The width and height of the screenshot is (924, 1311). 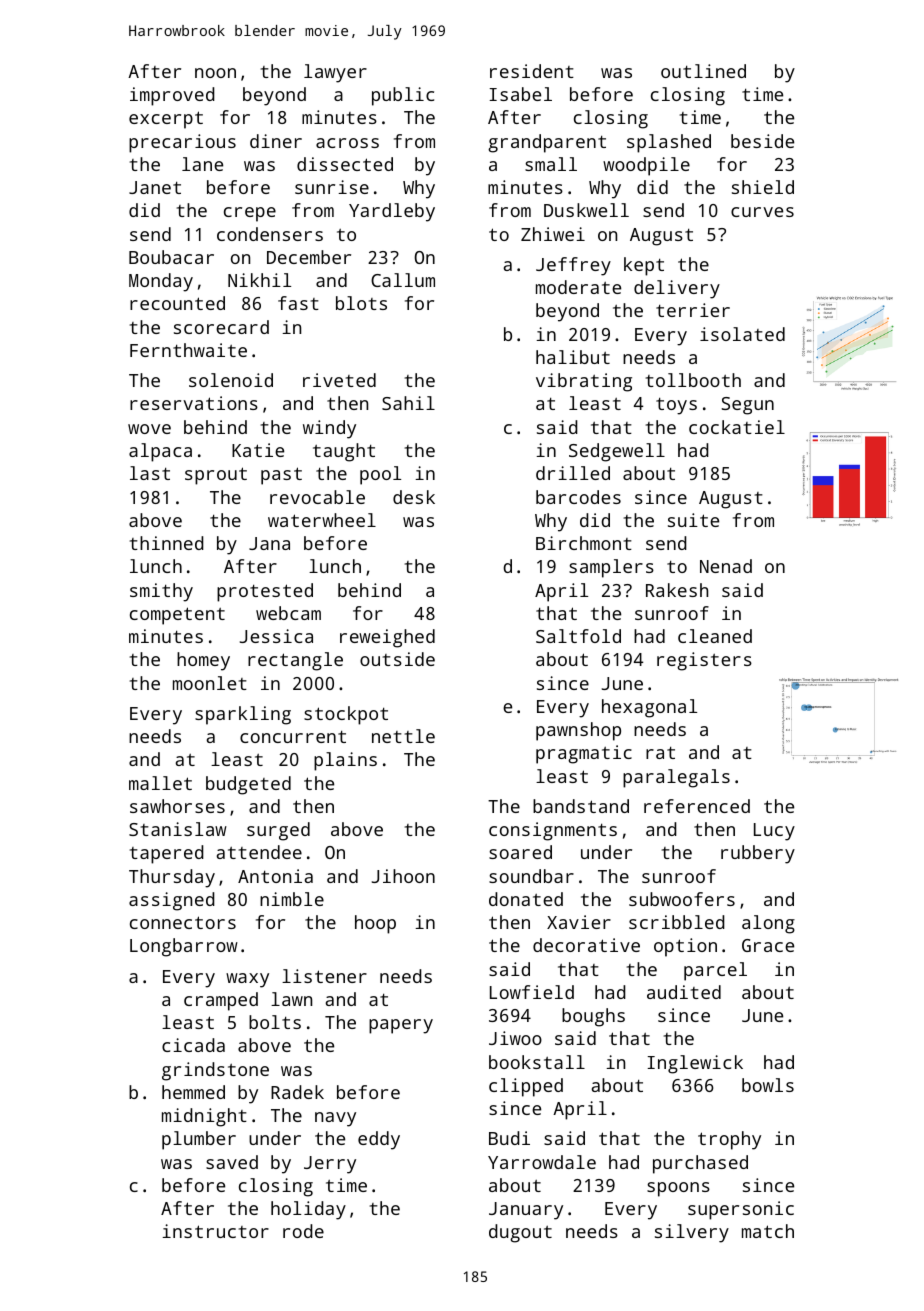 What do you see at coordinates (403, 96) in the screenshot?
I see `public` at bounding box center [403, 96].
